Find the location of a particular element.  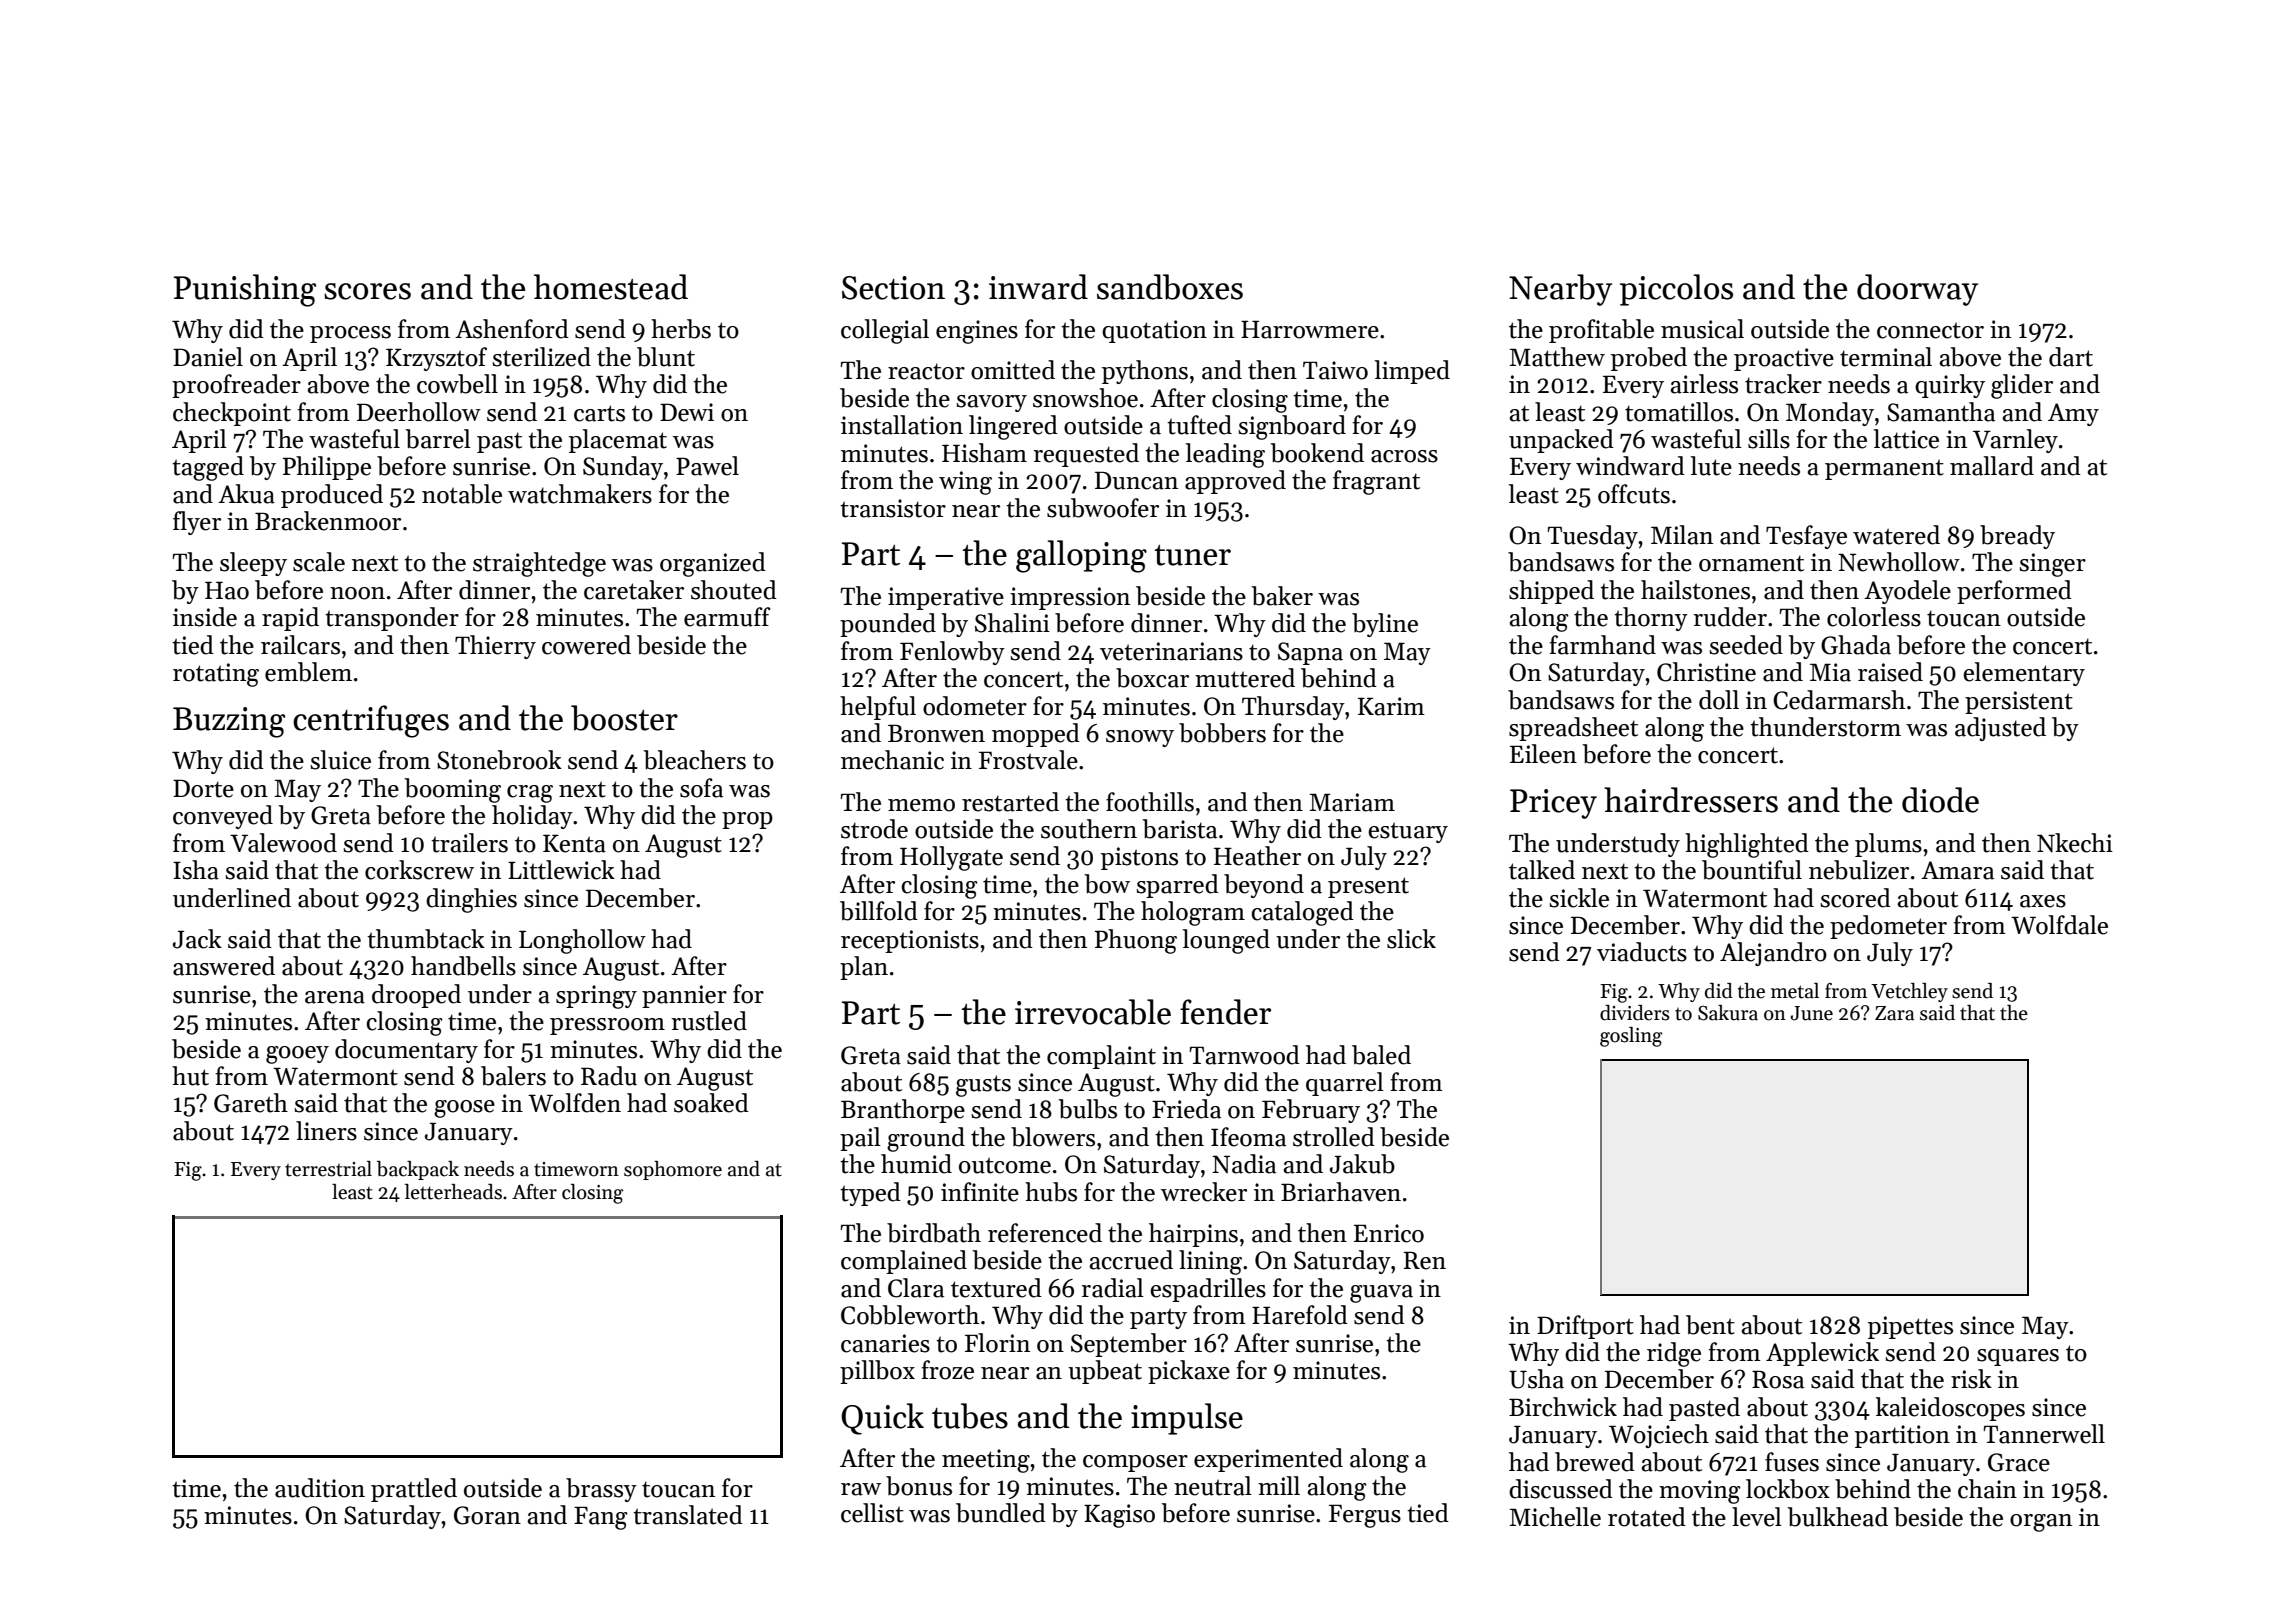

gosling is located at coordinates (1631, 1037).
